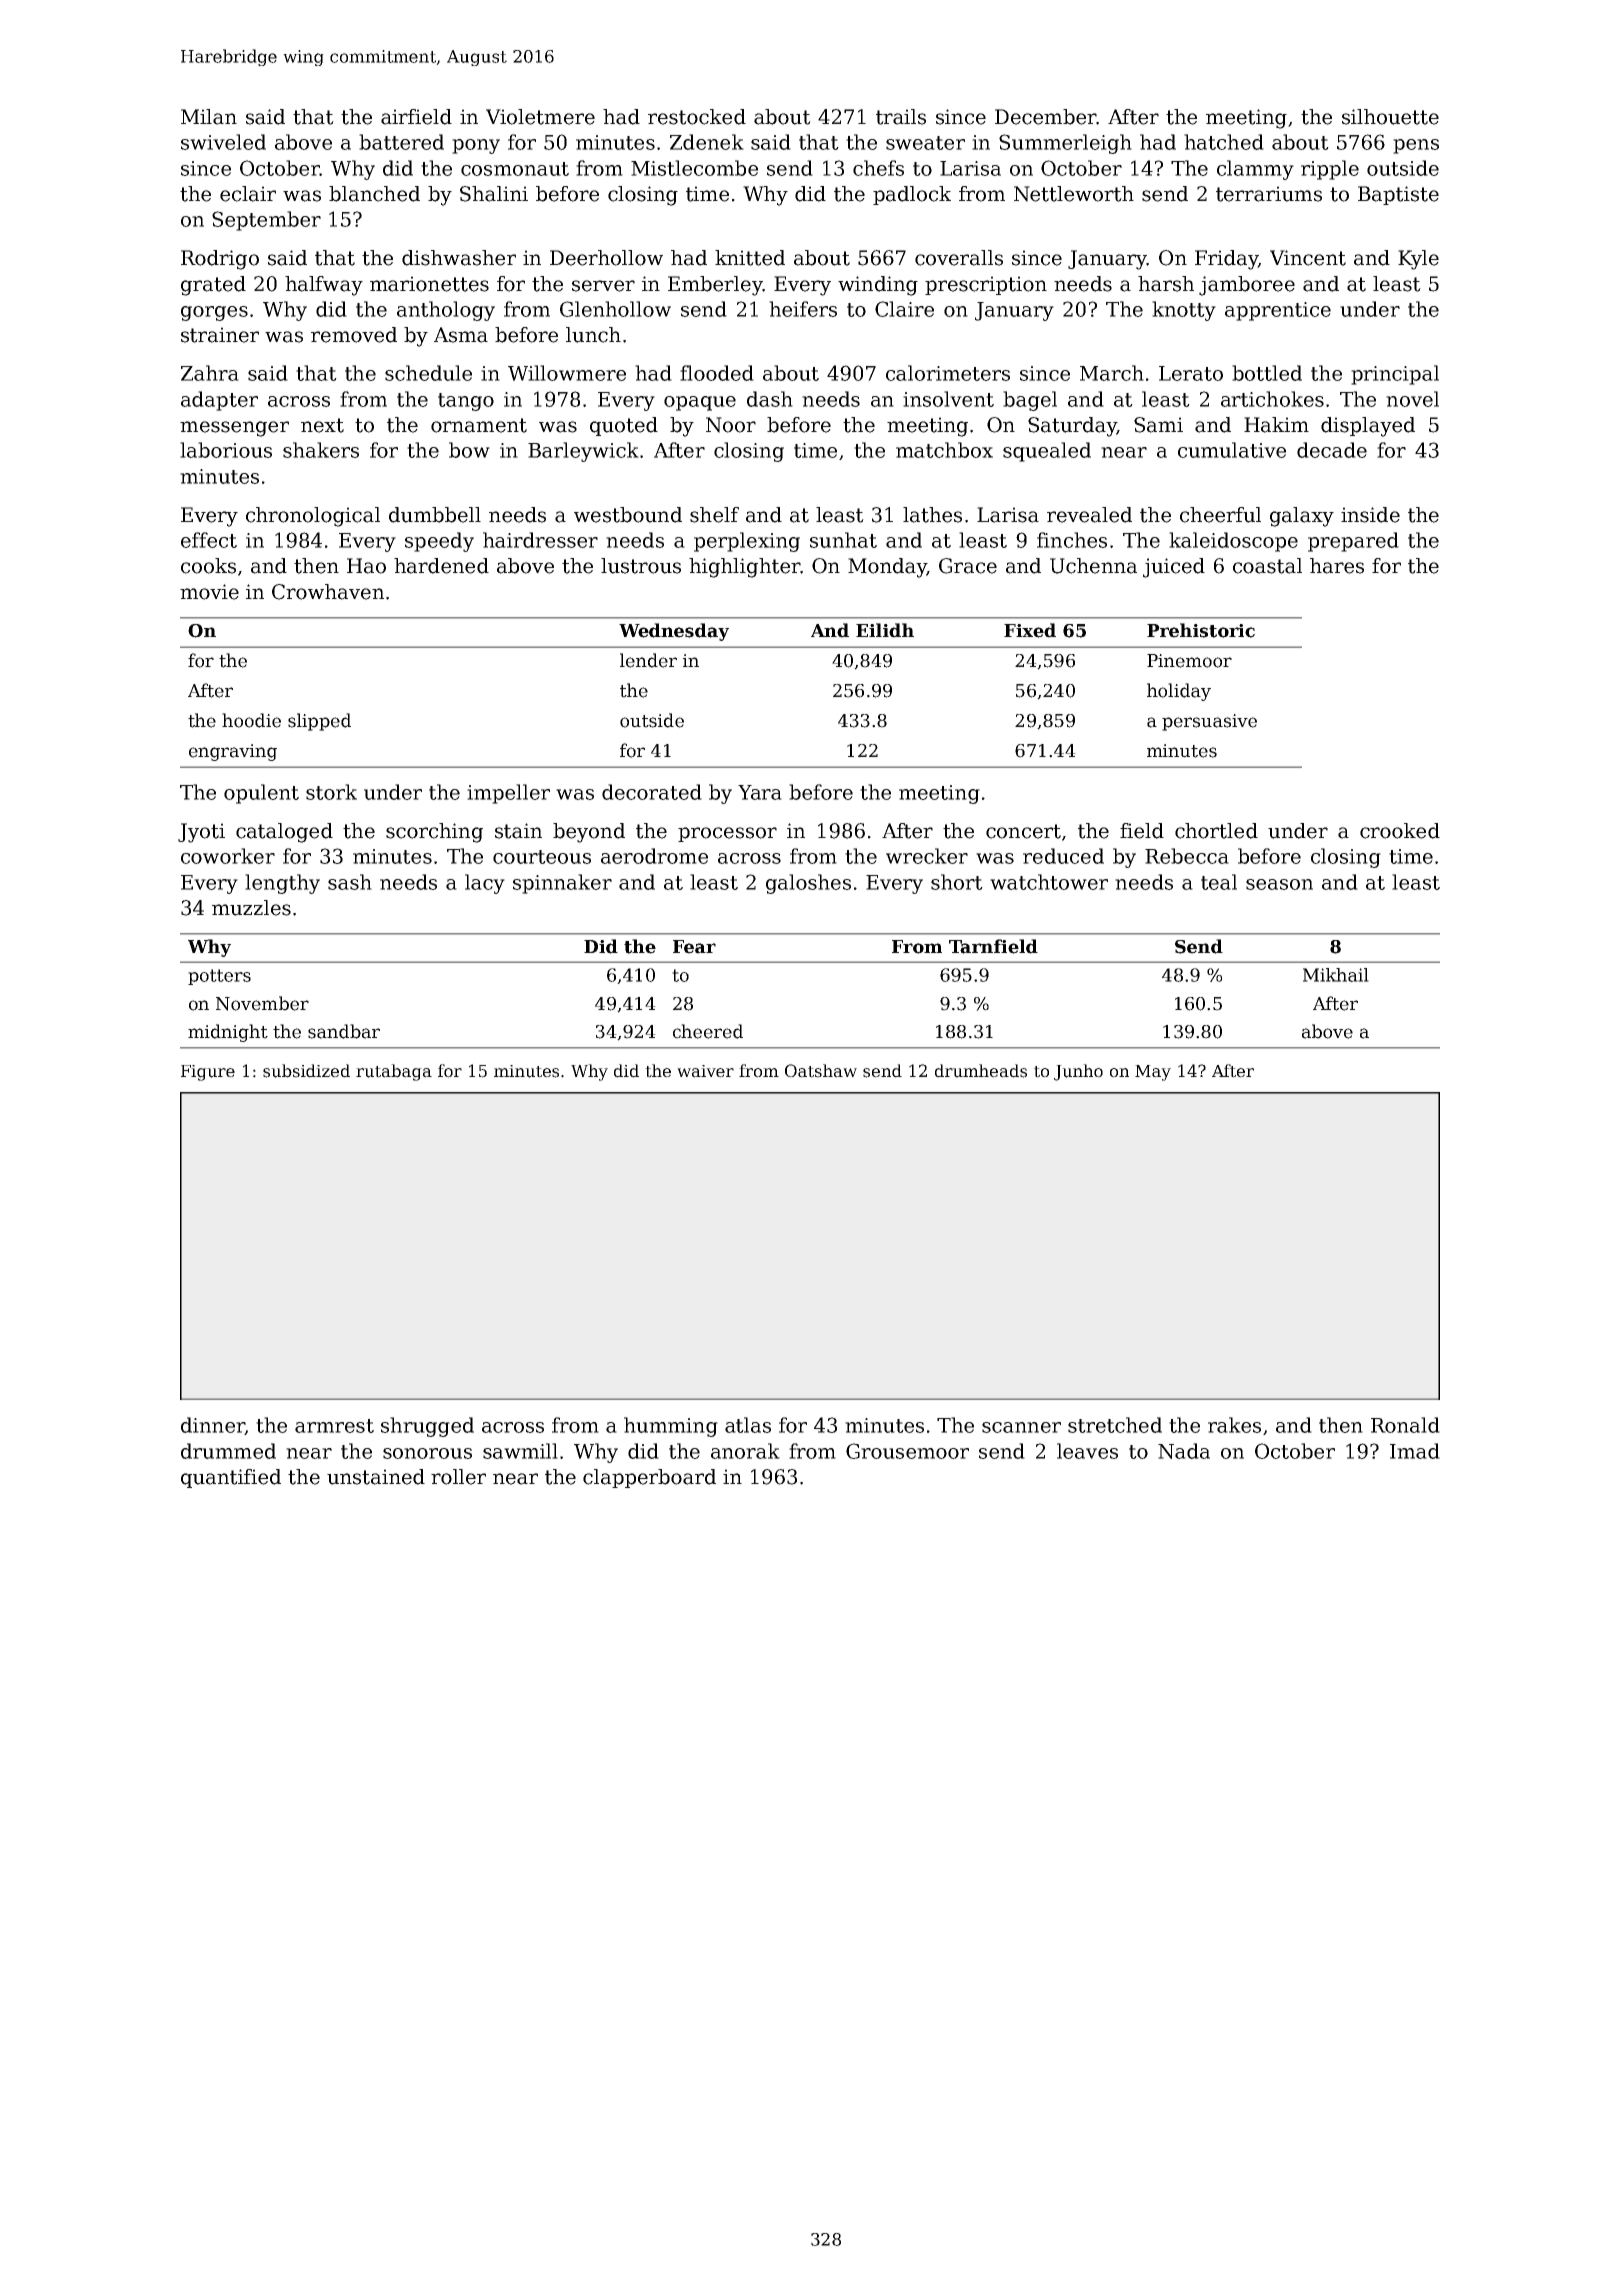 This page has height=2292, width=1620. Describe the element at coordinates (1216, 831) in the page. I see `chortled` at that location.
